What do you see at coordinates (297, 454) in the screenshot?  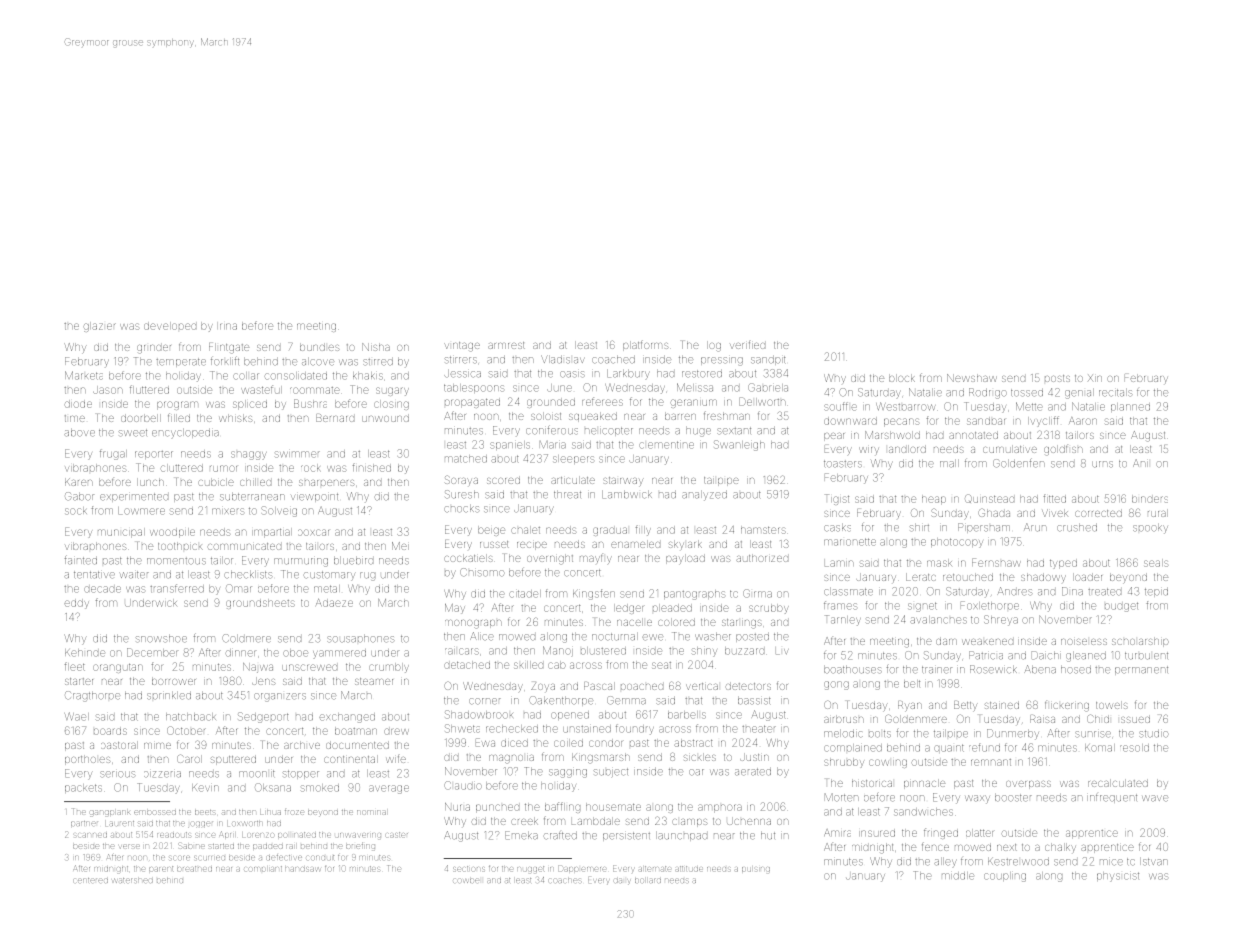 I see `swimmer` at bounding box center [297, 454].
